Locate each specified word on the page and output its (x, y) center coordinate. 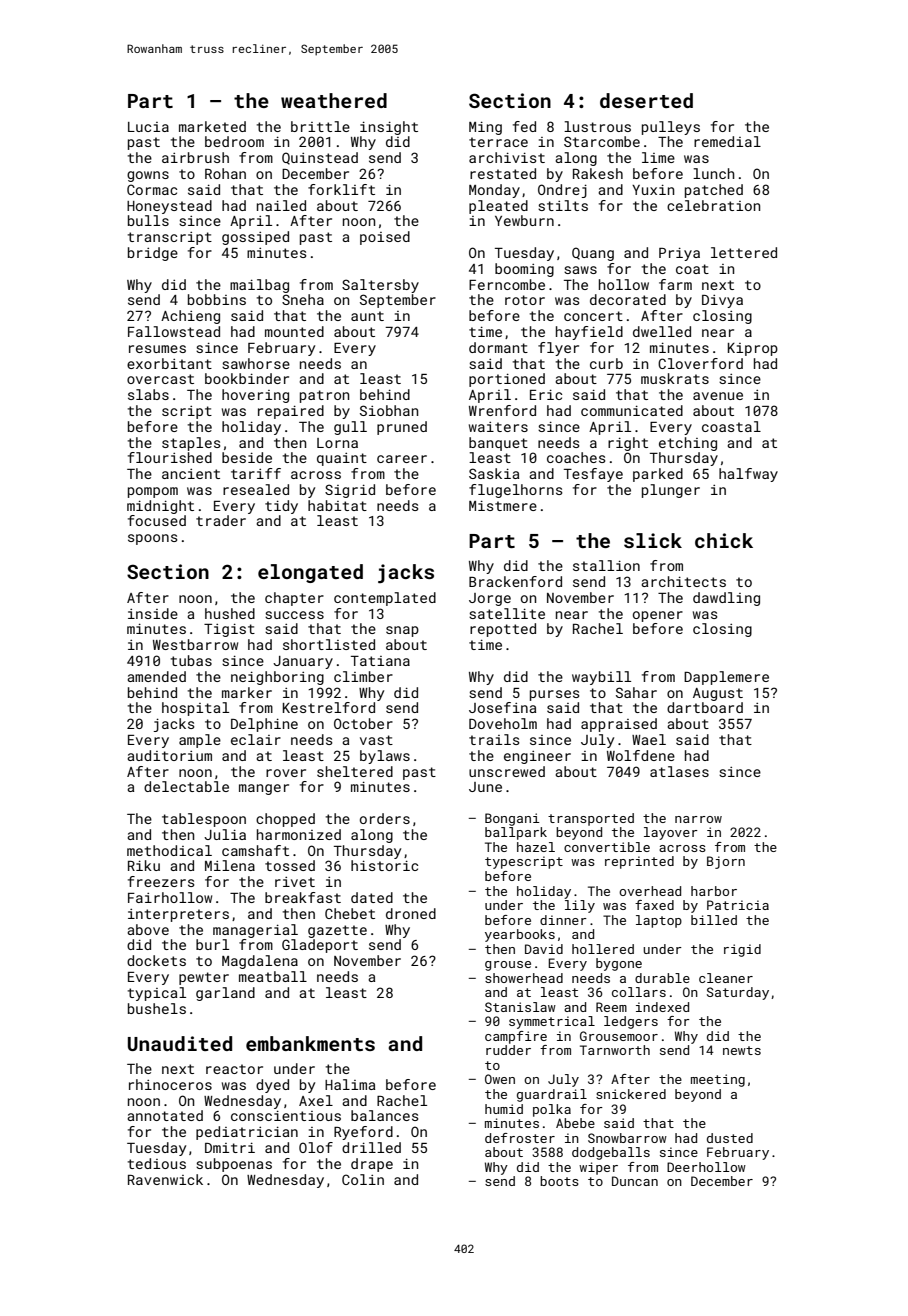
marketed (212, 126)
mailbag (259, 286)
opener (658, 616)
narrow (698, 819)
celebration (713, 205)
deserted (646, 100)
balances (384, 1115)
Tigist (229, 630)
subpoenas (234, 1165)
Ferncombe (507, 284)
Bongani (512, 819)
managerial (255, 931)
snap (402, 631)
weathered (334, 100)
